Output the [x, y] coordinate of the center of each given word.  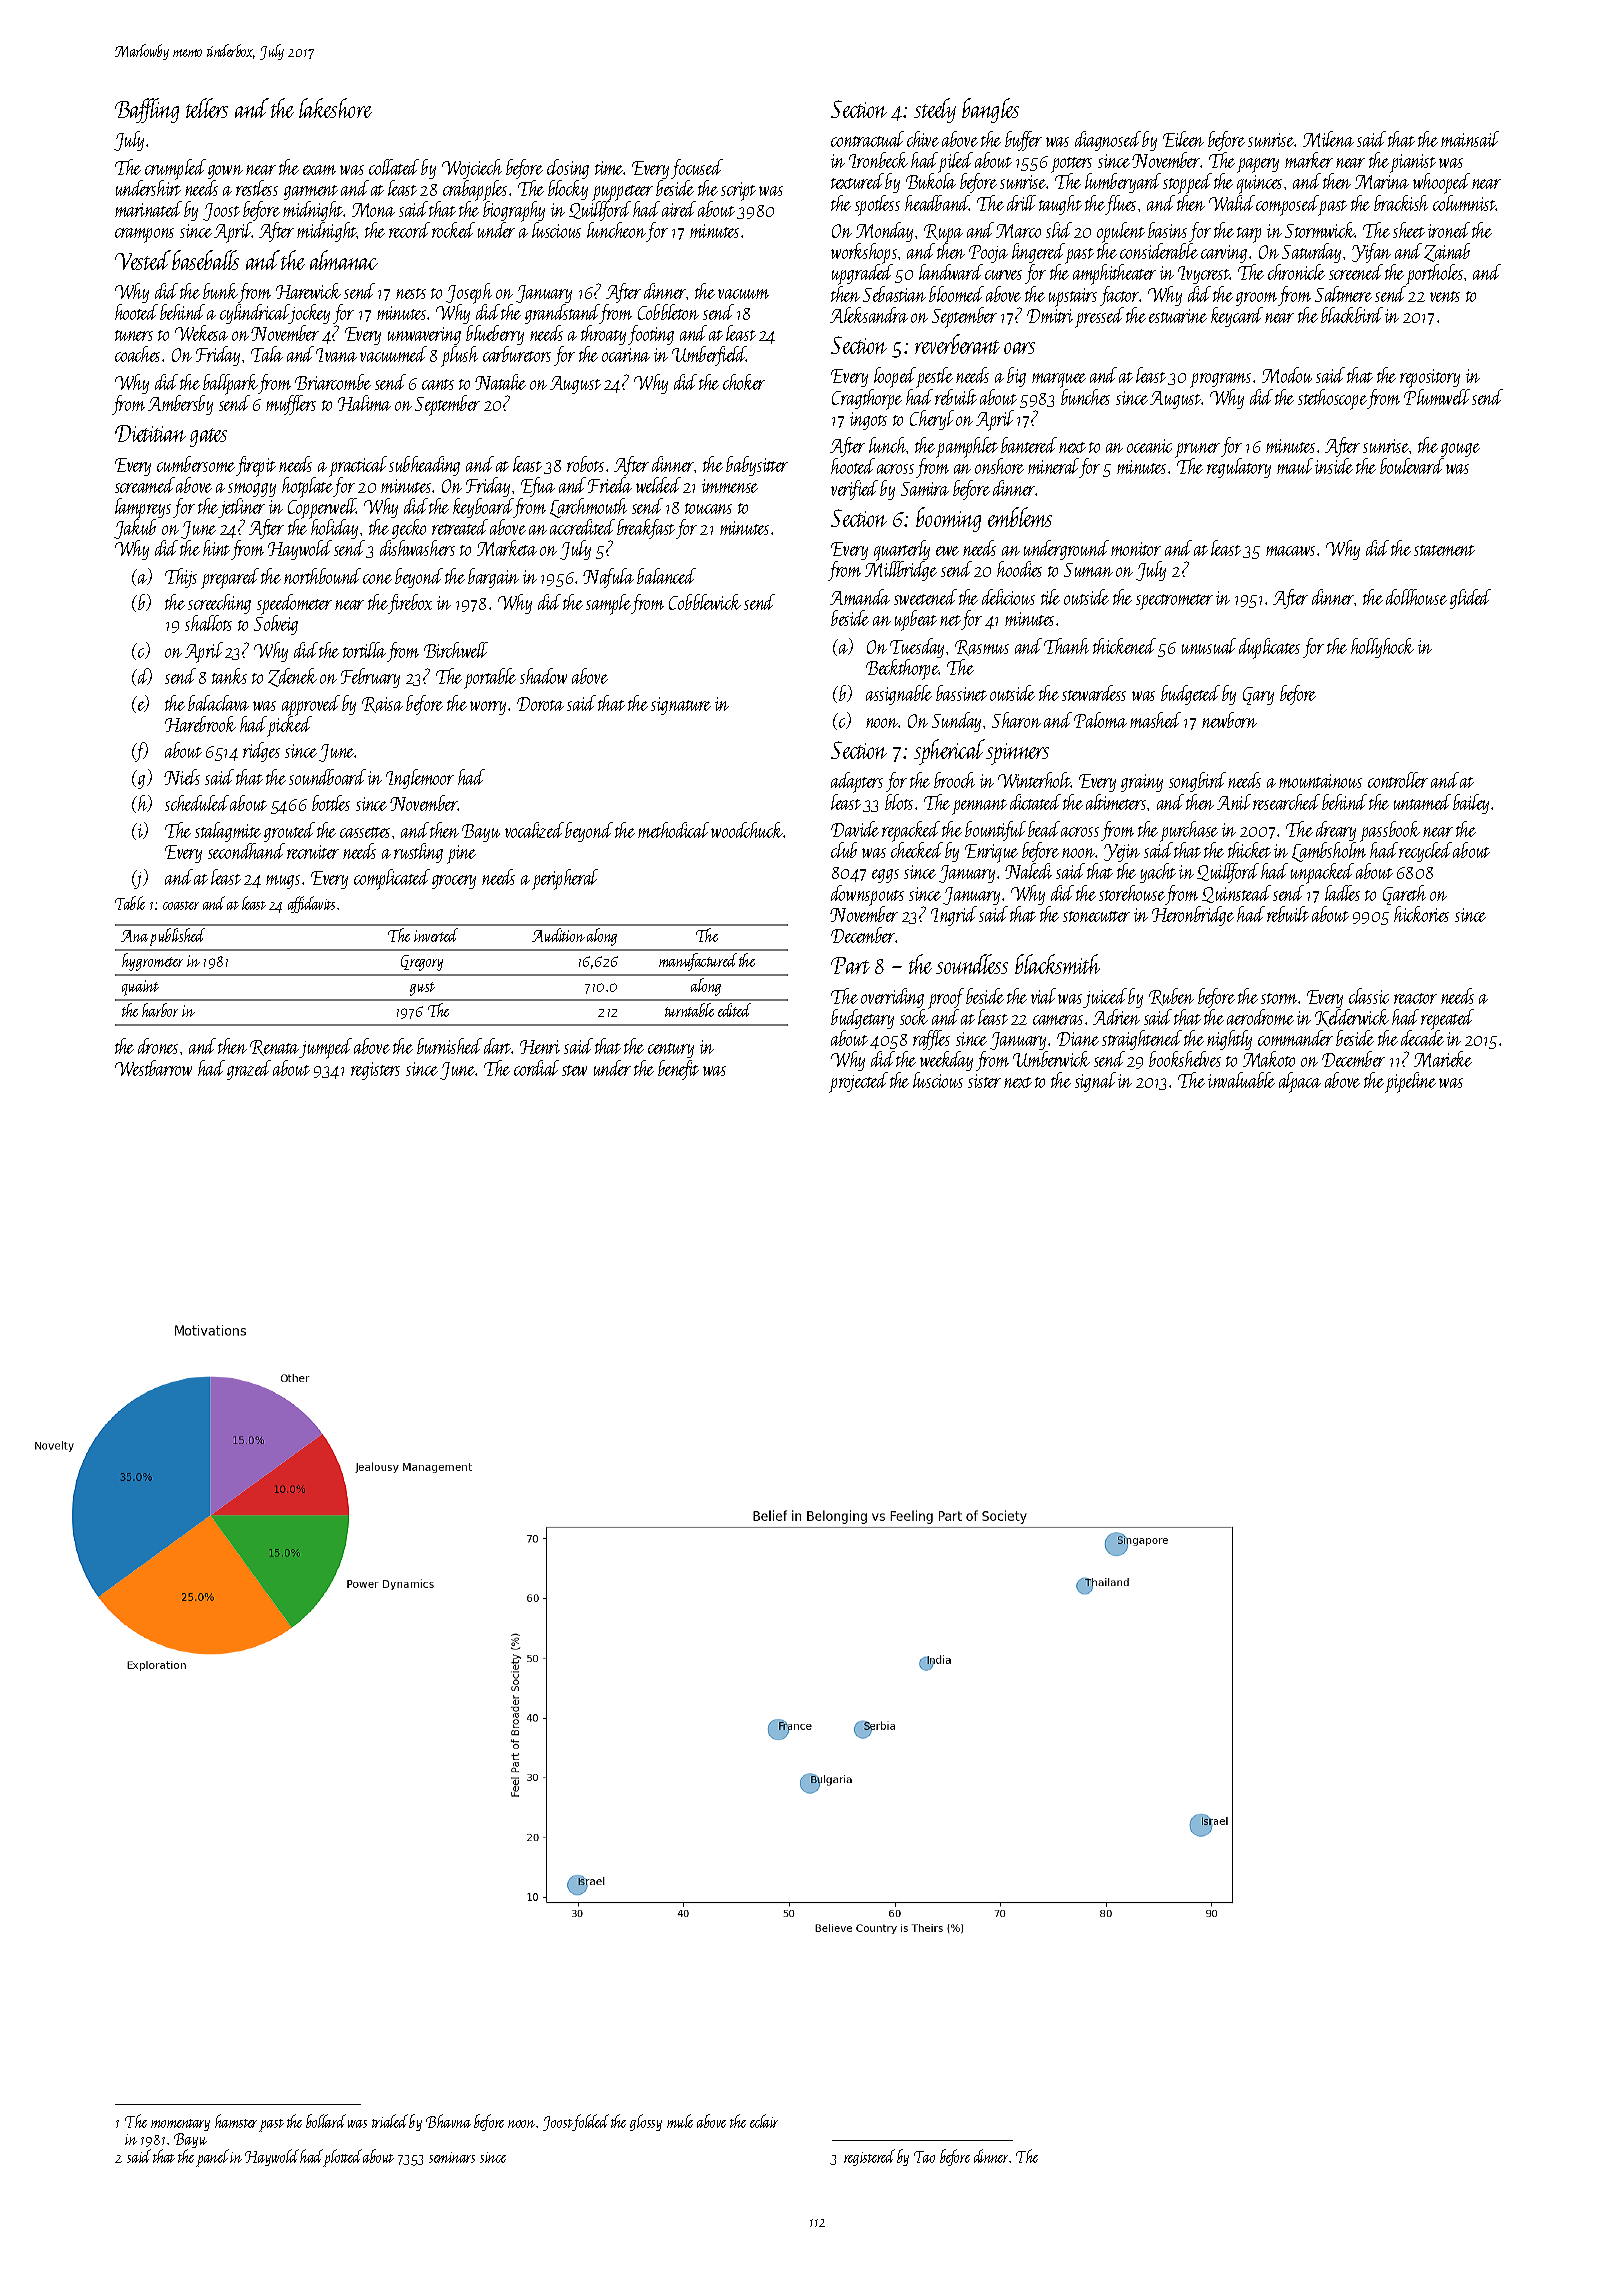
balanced [666, 576]
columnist [1464, 203]
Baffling [147, 110]
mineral [1053, 466]
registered [869, 2157]
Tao [924, 2157]
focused [697, 169]
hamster [236, 2121]
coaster [181, 905]
